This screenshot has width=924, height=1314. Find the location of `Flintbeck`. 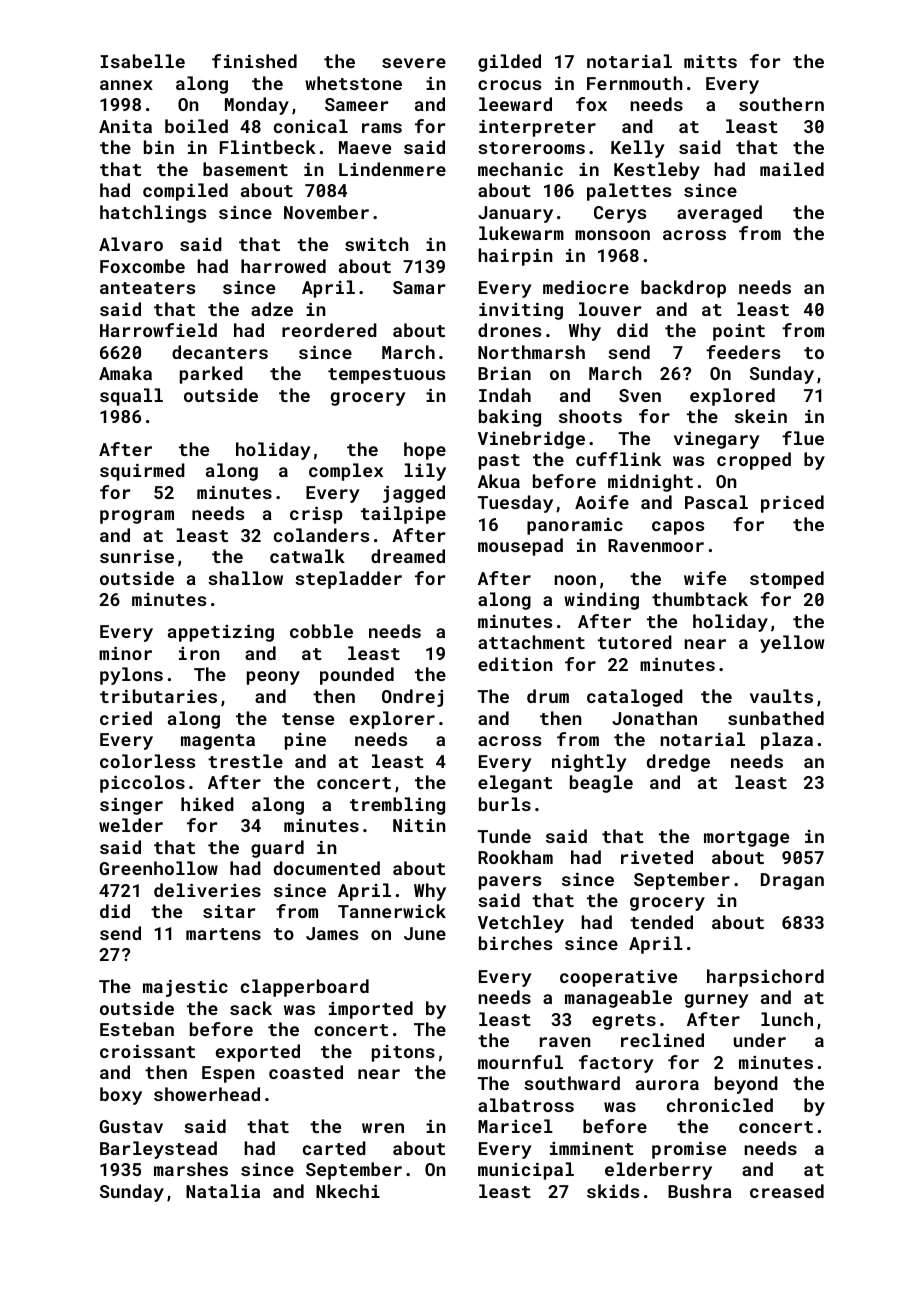

Flintbeck is located at coordinates (268, 147).
